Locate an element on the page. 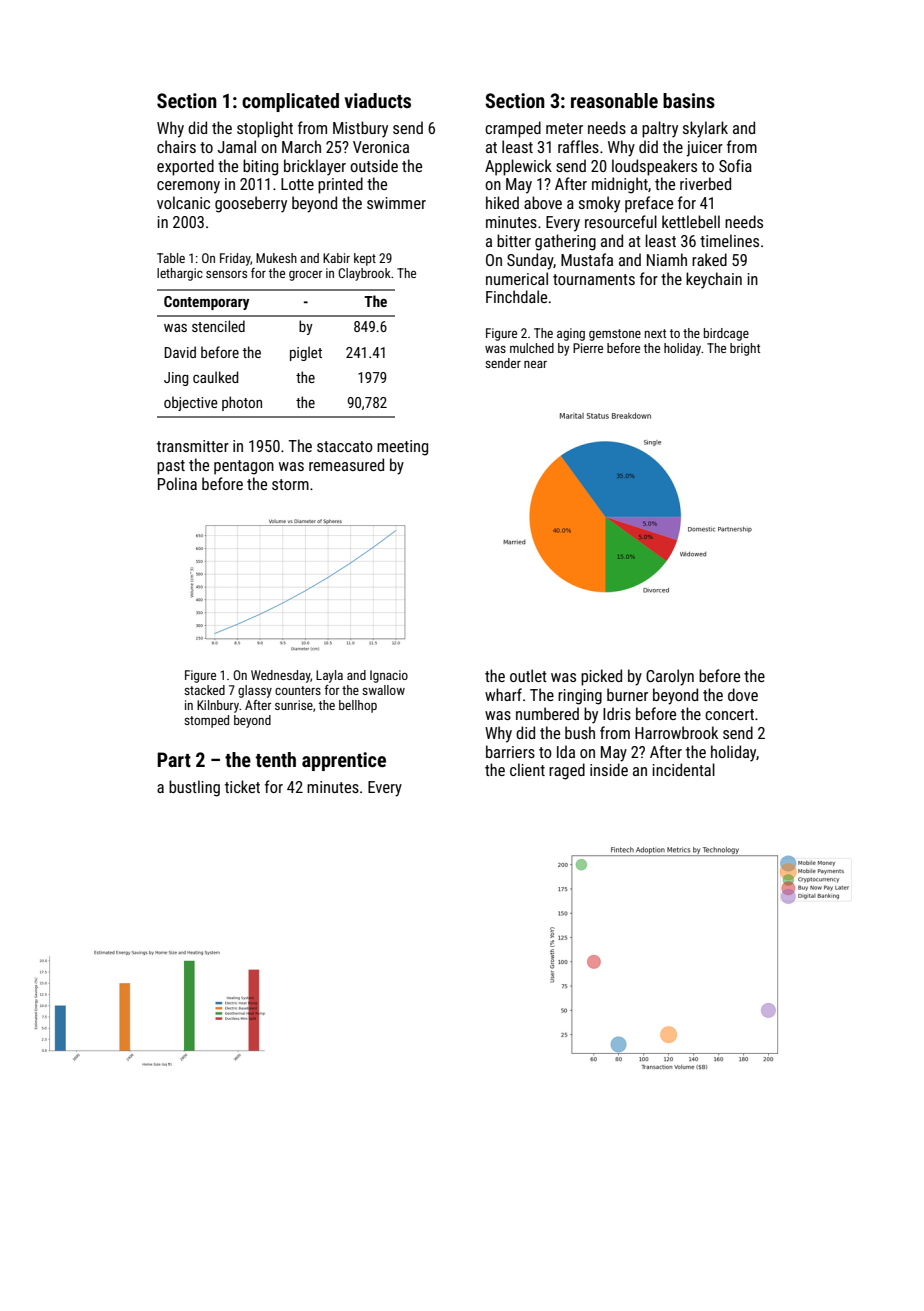 The height and width of the page is (1311, 924). Contemporary is located at coordinates (206, 303).
